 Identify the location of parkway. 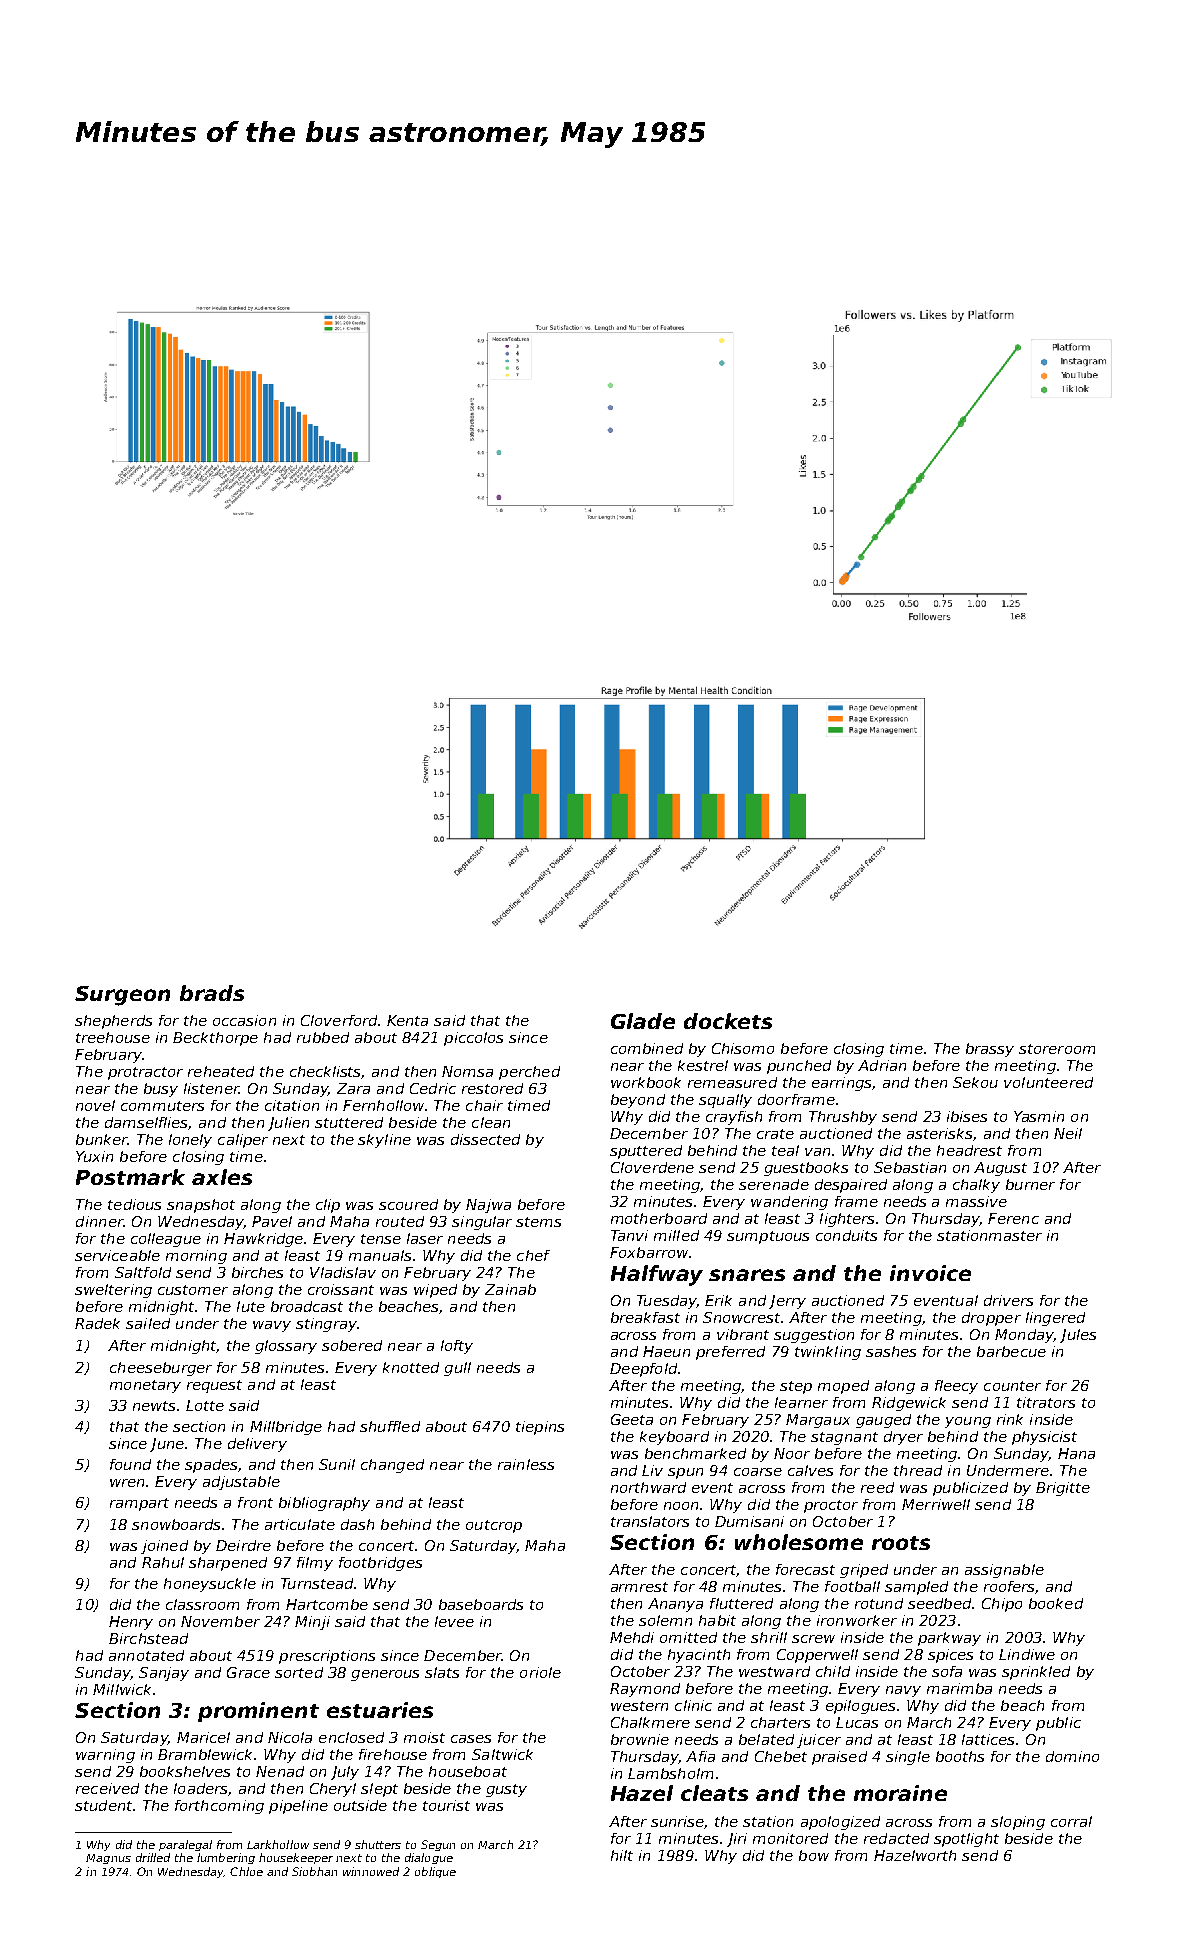
(949, 1639).
